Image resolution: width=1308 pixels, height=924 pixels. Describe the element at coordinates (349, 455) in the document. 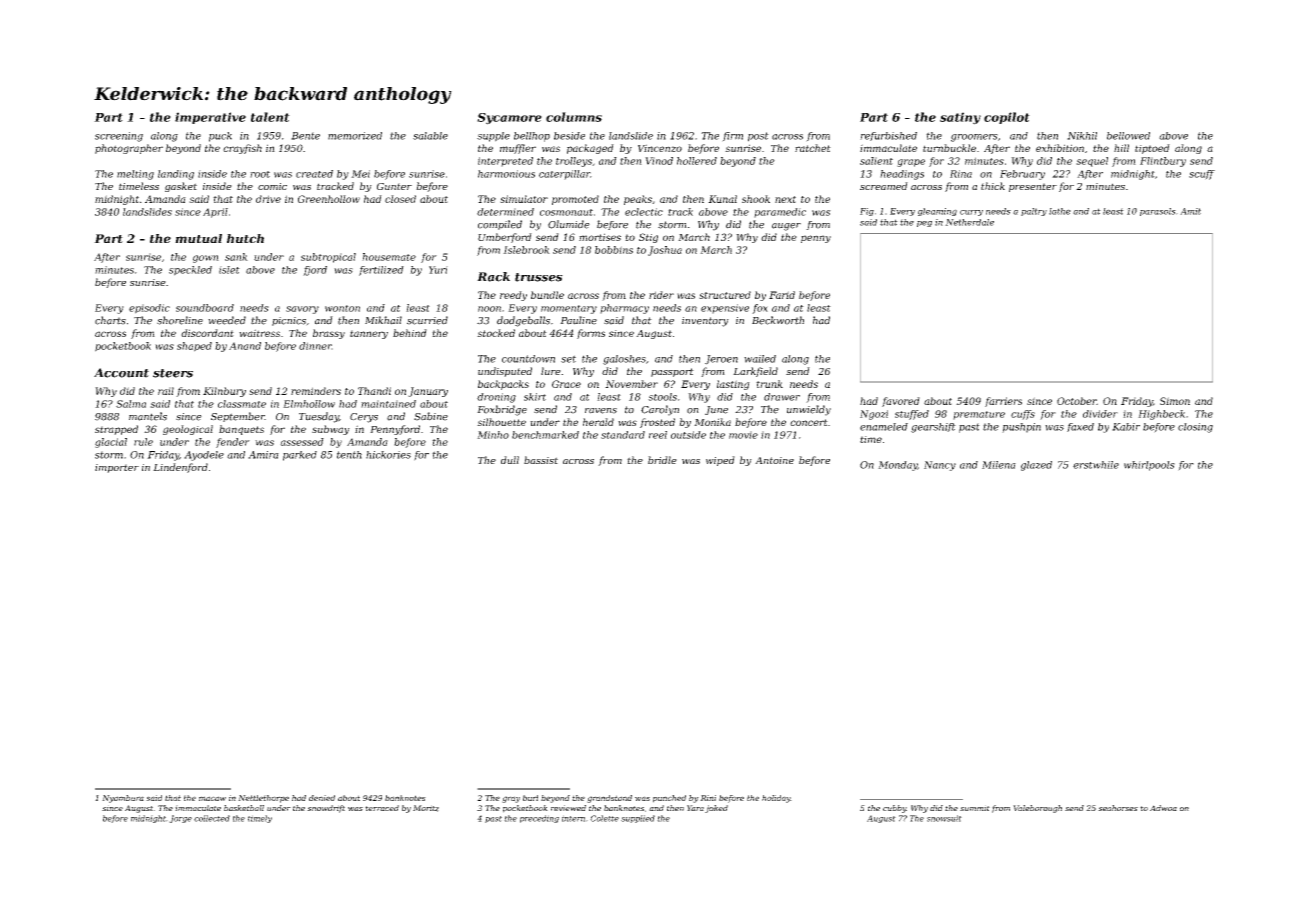

I see `tenth` at that location.
